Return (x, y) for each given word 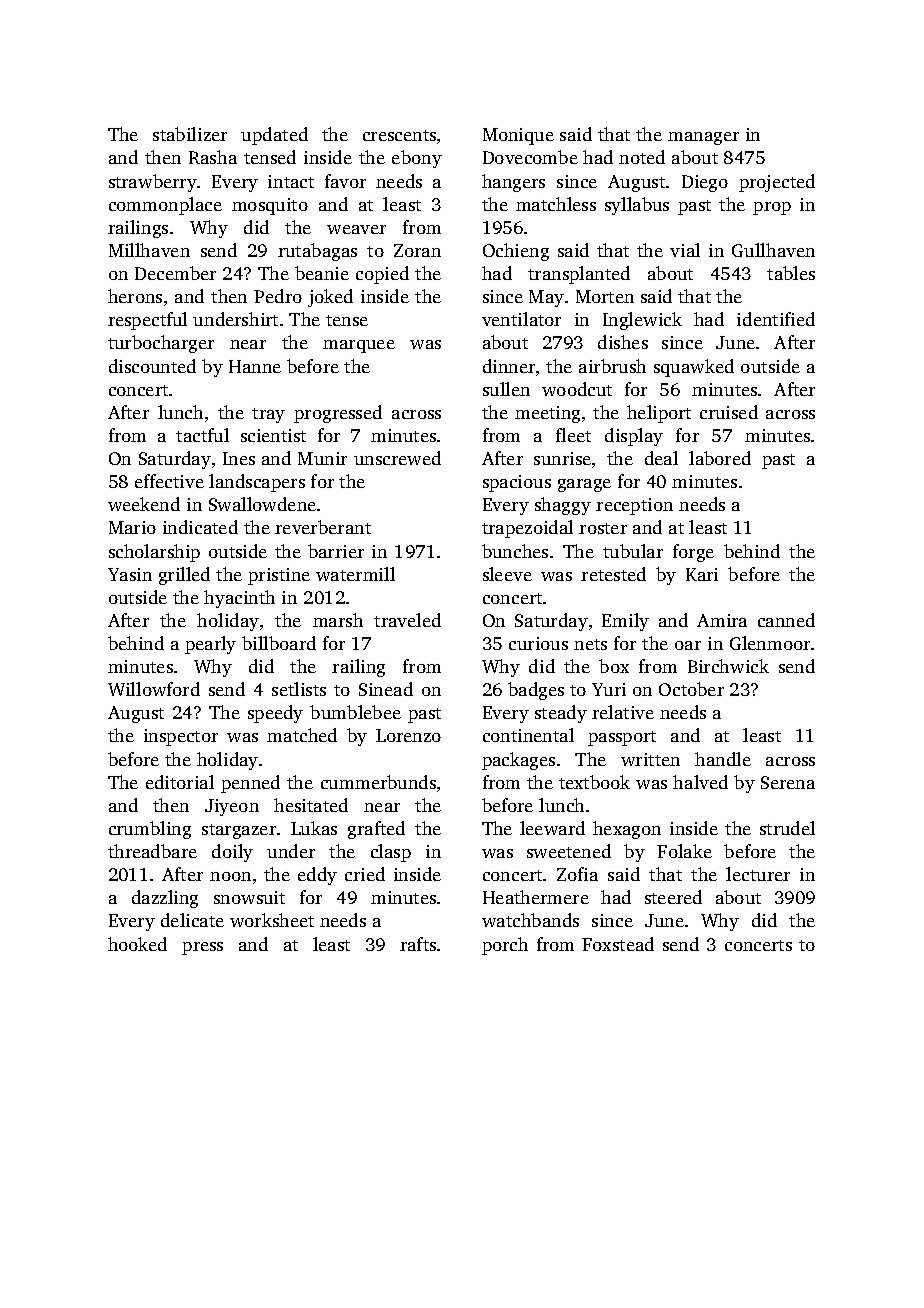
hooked (137, 944)
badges (536, 691)
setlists (299, 689)
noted (642, 157)
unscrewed (397, 458)
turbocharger (161, 344)
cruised (729, 412)
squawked (694, 368)
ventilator (521, 319)
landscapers (257, 483)
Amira (722, 620)
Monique (518, 136)
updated (274, 136)
